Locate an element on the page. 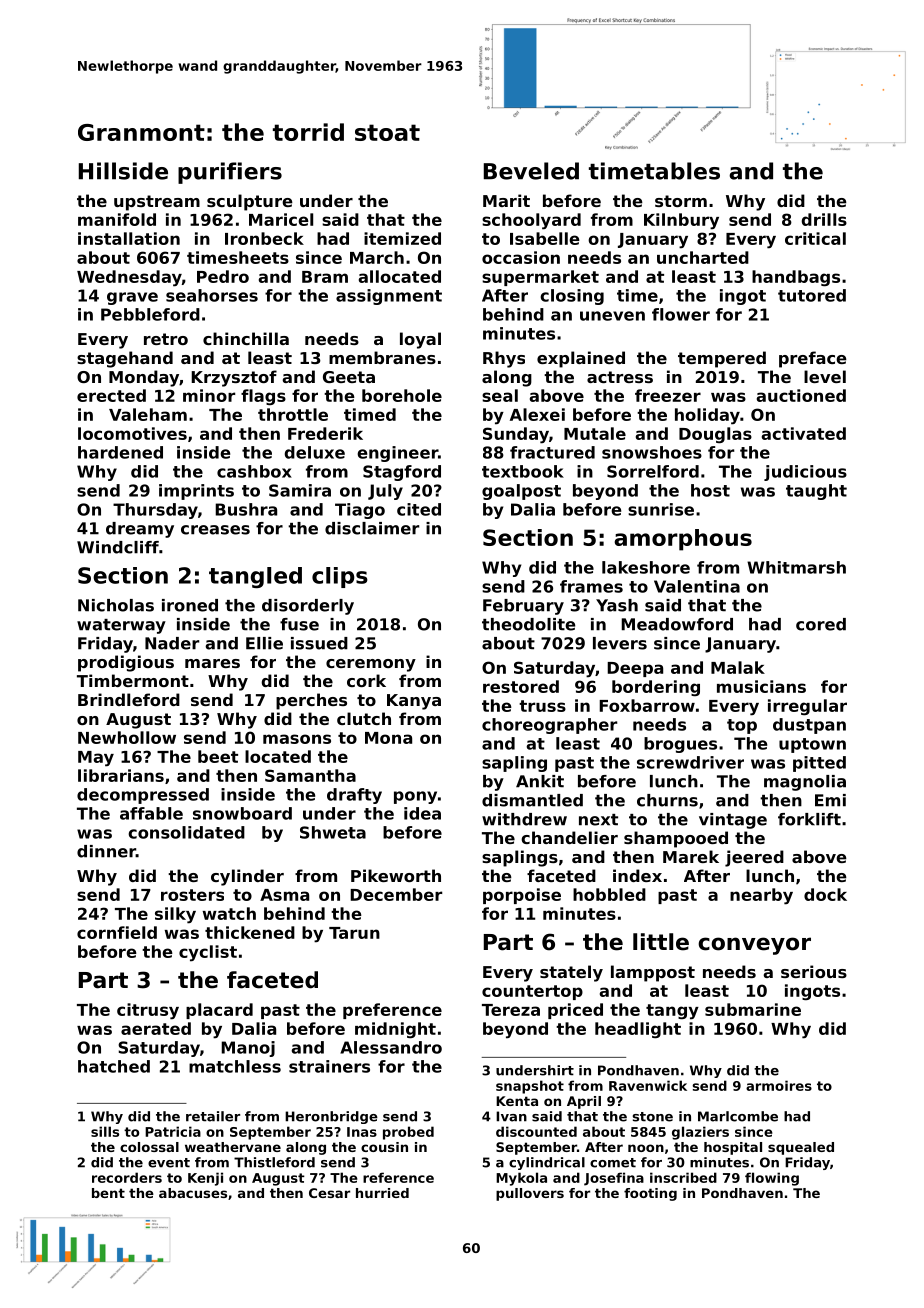  hurried is located at coordinates (382, 1193).
